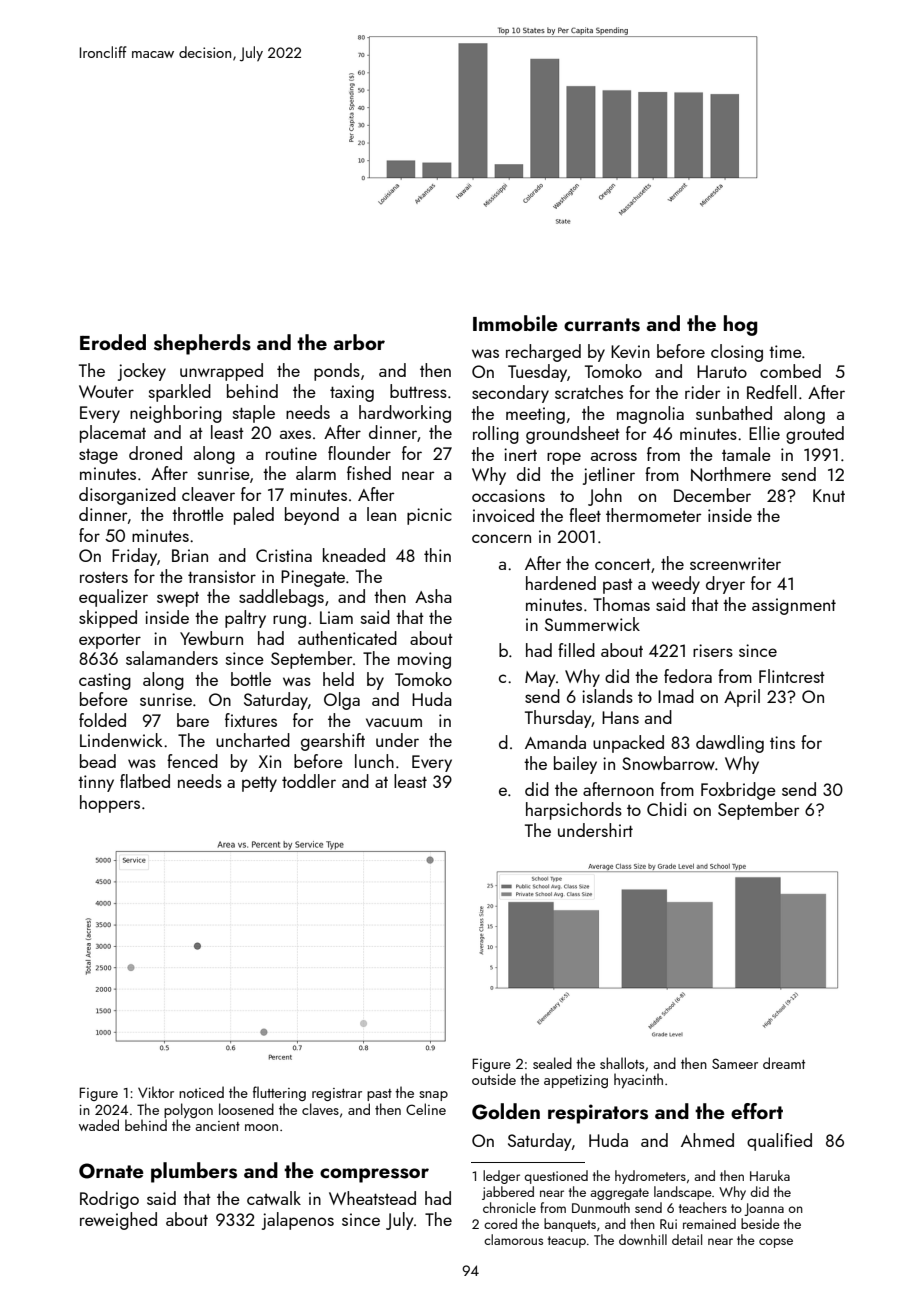 The image size is (924, 1308). What do you see at coordinates (676, 585) in the screenshot?
I see `weedy` at bounding box center [676, 585].
